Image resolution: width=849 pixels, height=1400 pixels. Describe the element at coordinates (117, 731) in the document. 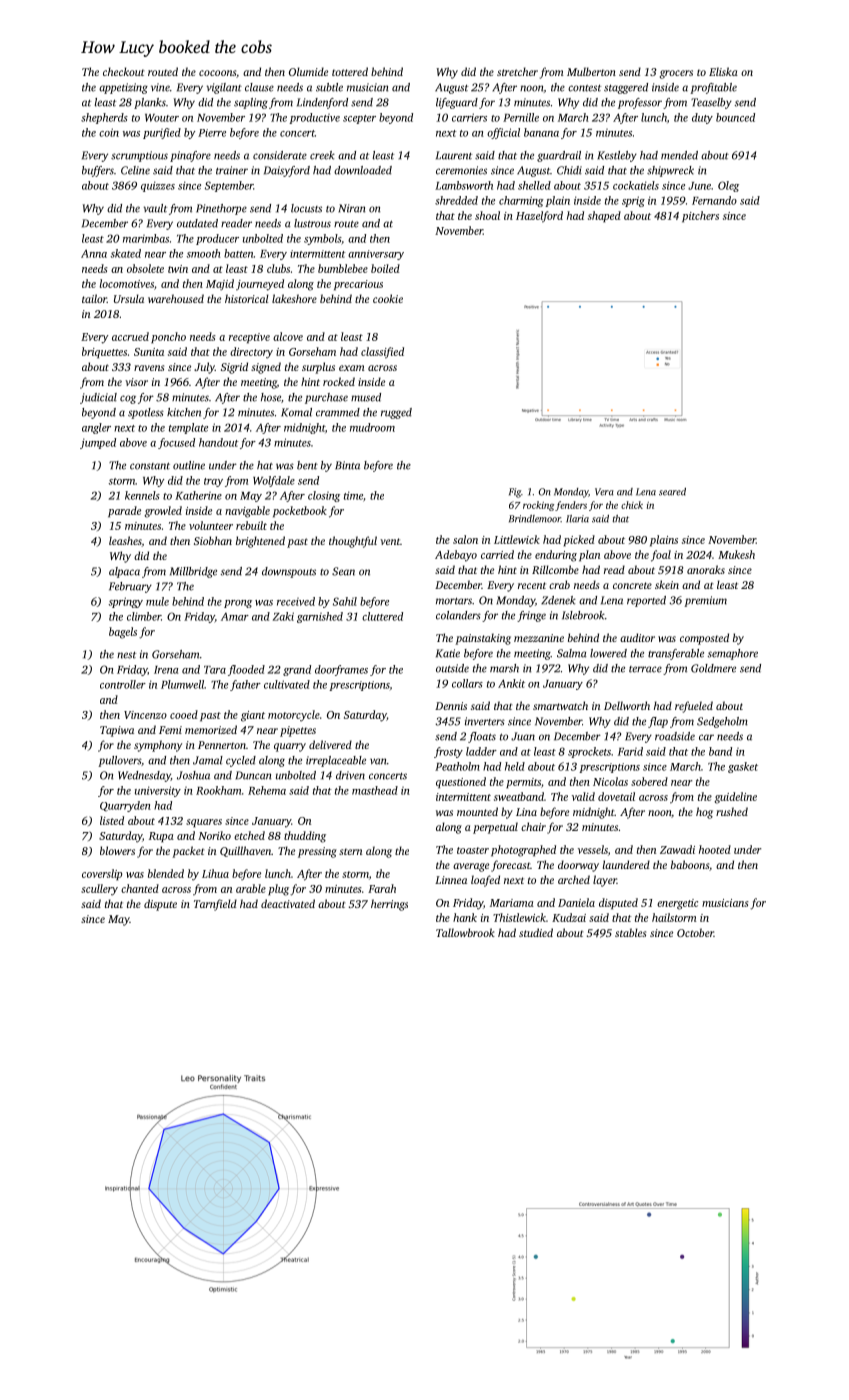

I see `Tapiwa` at that location.
